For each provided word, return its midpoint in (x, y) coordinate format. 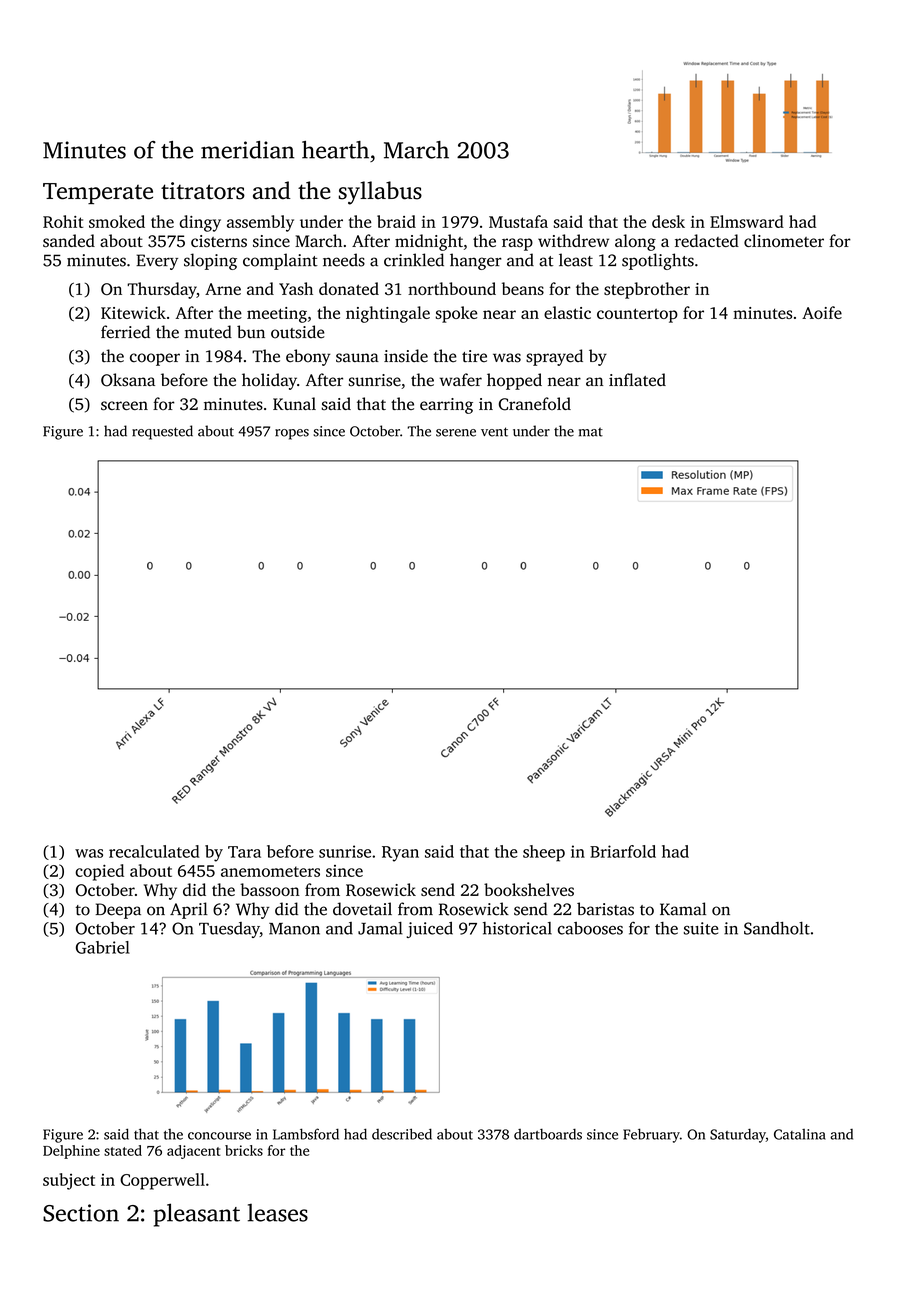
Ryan (400, 854)
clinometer (784, 240)
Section (81, 1213)
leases (278, 1213)
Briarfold (623, 851)
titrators (203, 191)
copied (99, 872)
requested (162, 432)
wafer (461, 379)
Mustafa (518, 221)
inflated (637, 379)
